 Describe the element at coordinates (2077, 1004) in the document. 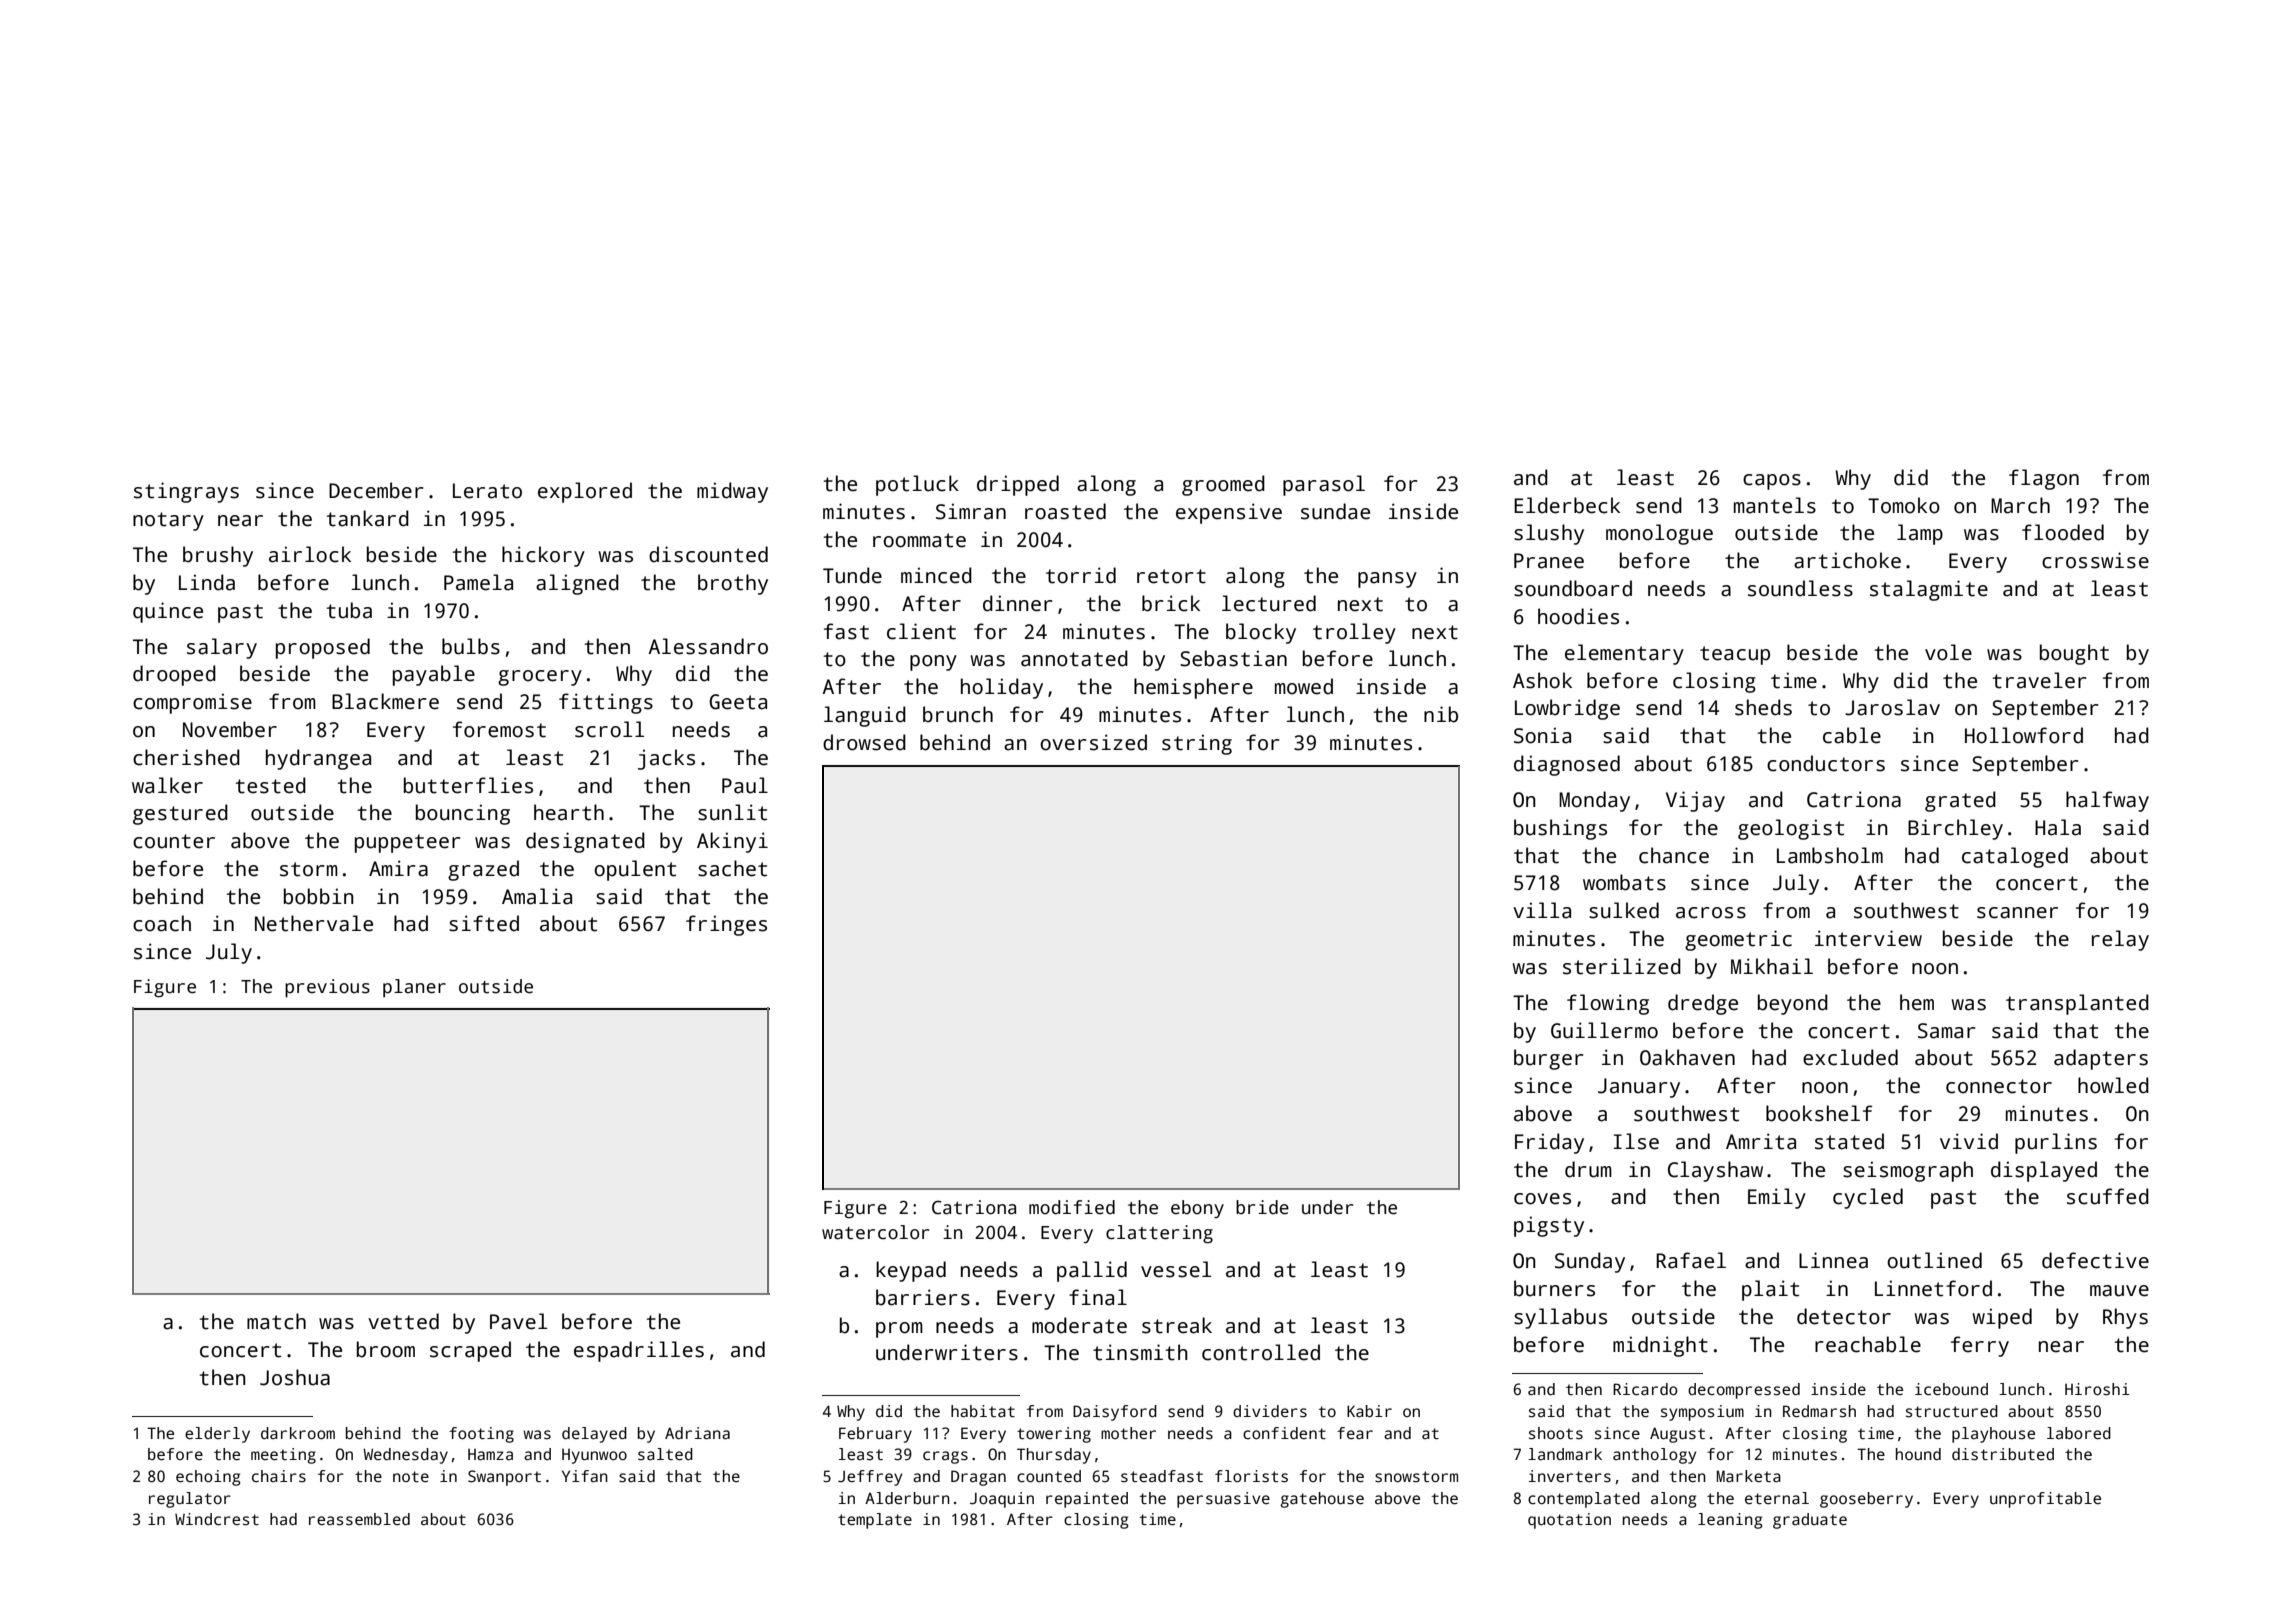

I see `transplanted` at that location.
